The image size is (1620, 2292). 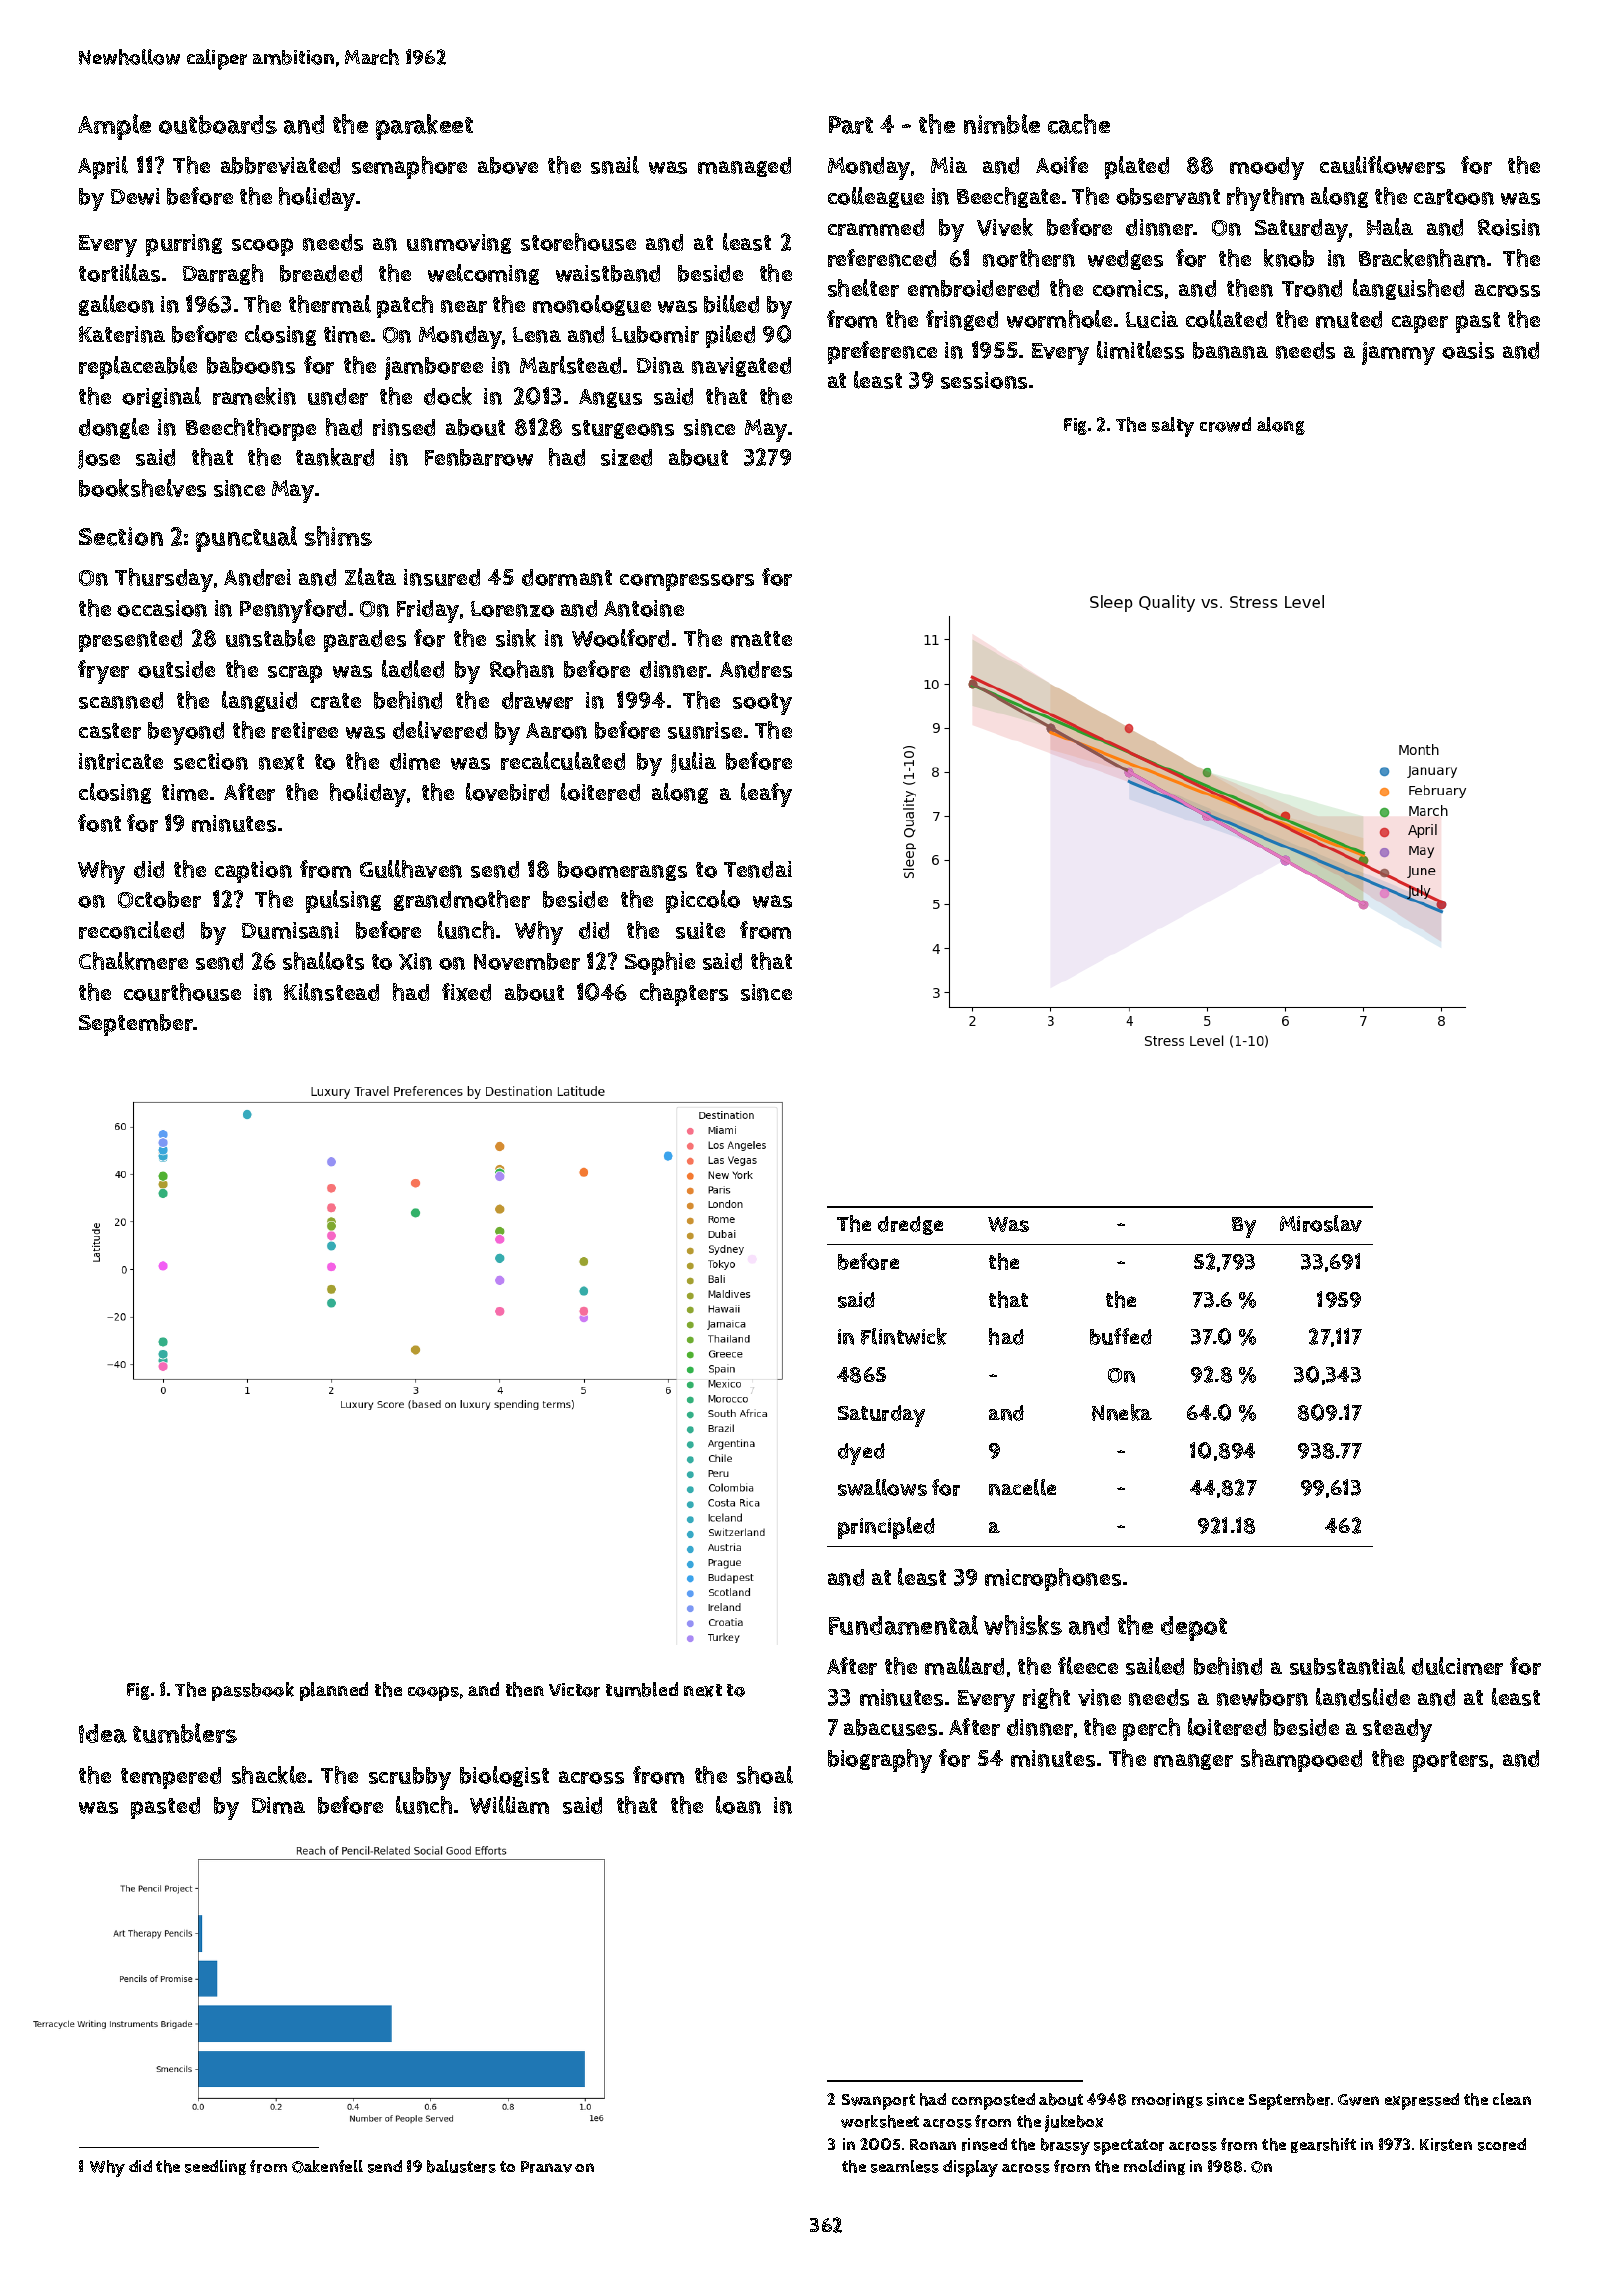 What do you see at coordinates (138, 367) in the screenshot?
I see `replaceable` at bounding box center [138, 367].
